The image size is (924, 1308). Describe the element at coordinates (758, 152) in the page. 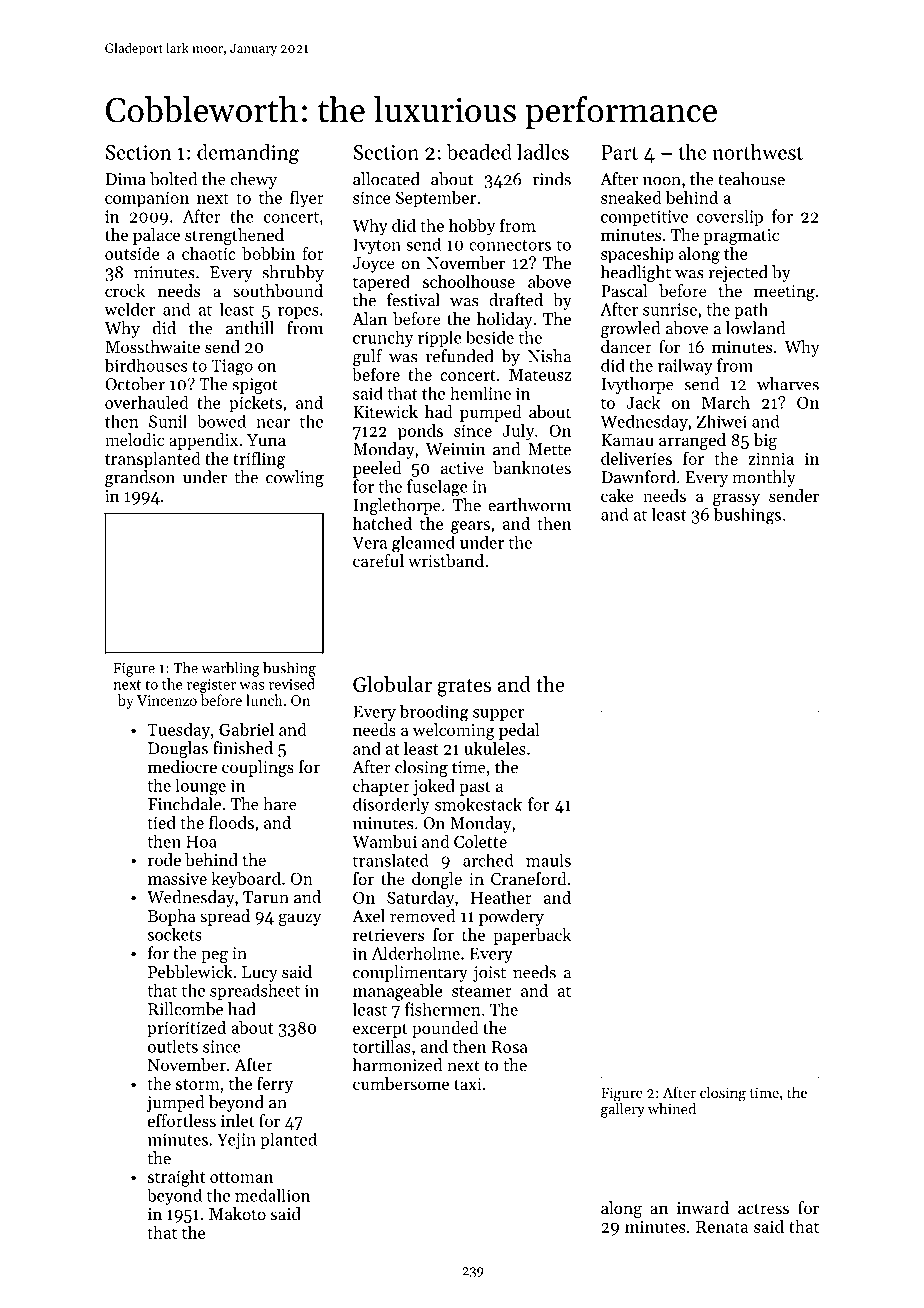

I see `northwest` at that location.
